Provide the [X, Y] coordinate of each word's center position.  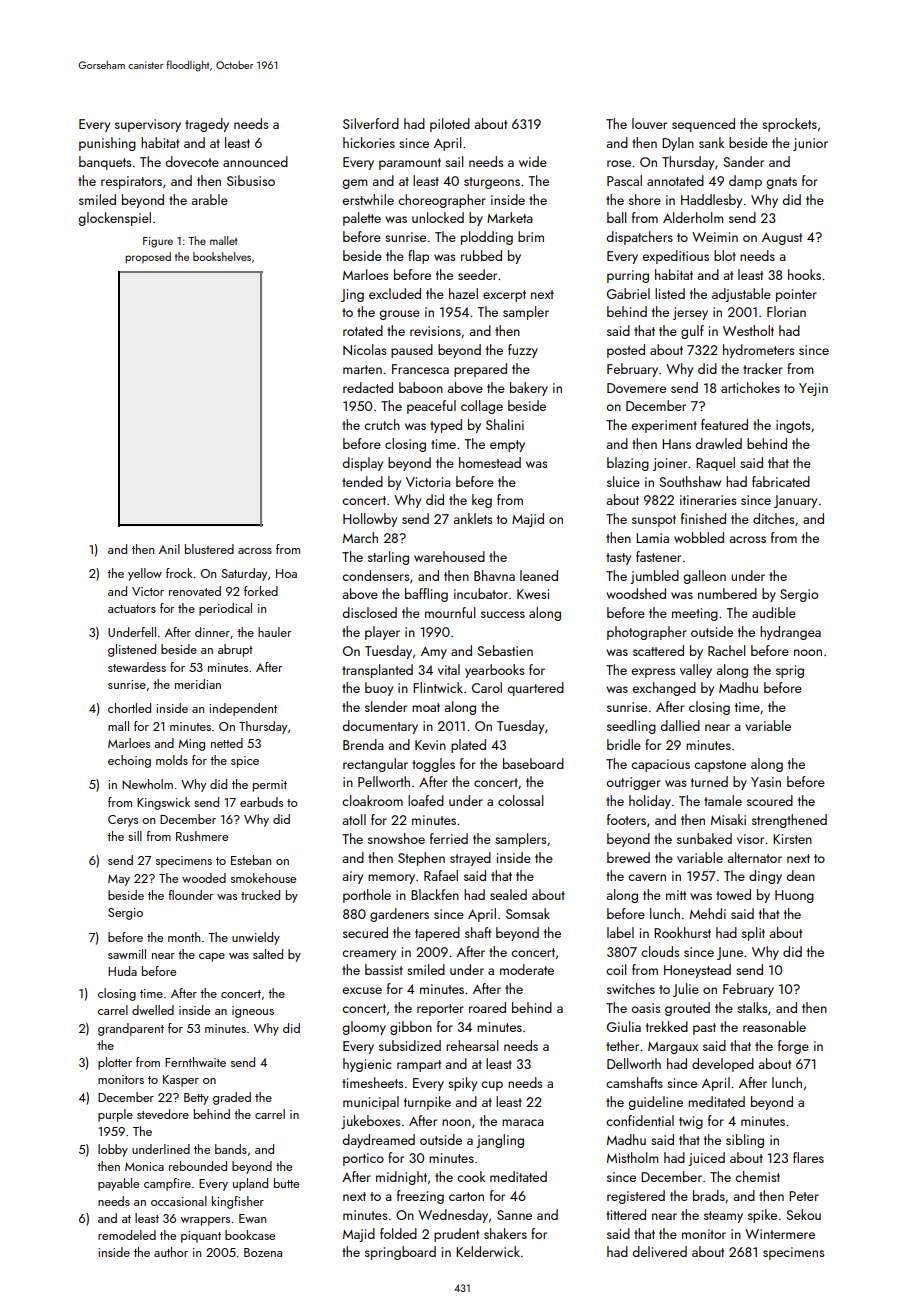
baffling [426, 595]
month [184, 937]
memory [391, 879]
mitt [676, 895]
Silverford [371, 123]
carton [466, 1196]
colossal [520, 800]
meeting [695, 614]
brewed [628, 857]
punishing [107, 144]
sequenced [703, 125]
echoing [129, 761]
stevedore [163, 1114]
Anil [169, 549]
